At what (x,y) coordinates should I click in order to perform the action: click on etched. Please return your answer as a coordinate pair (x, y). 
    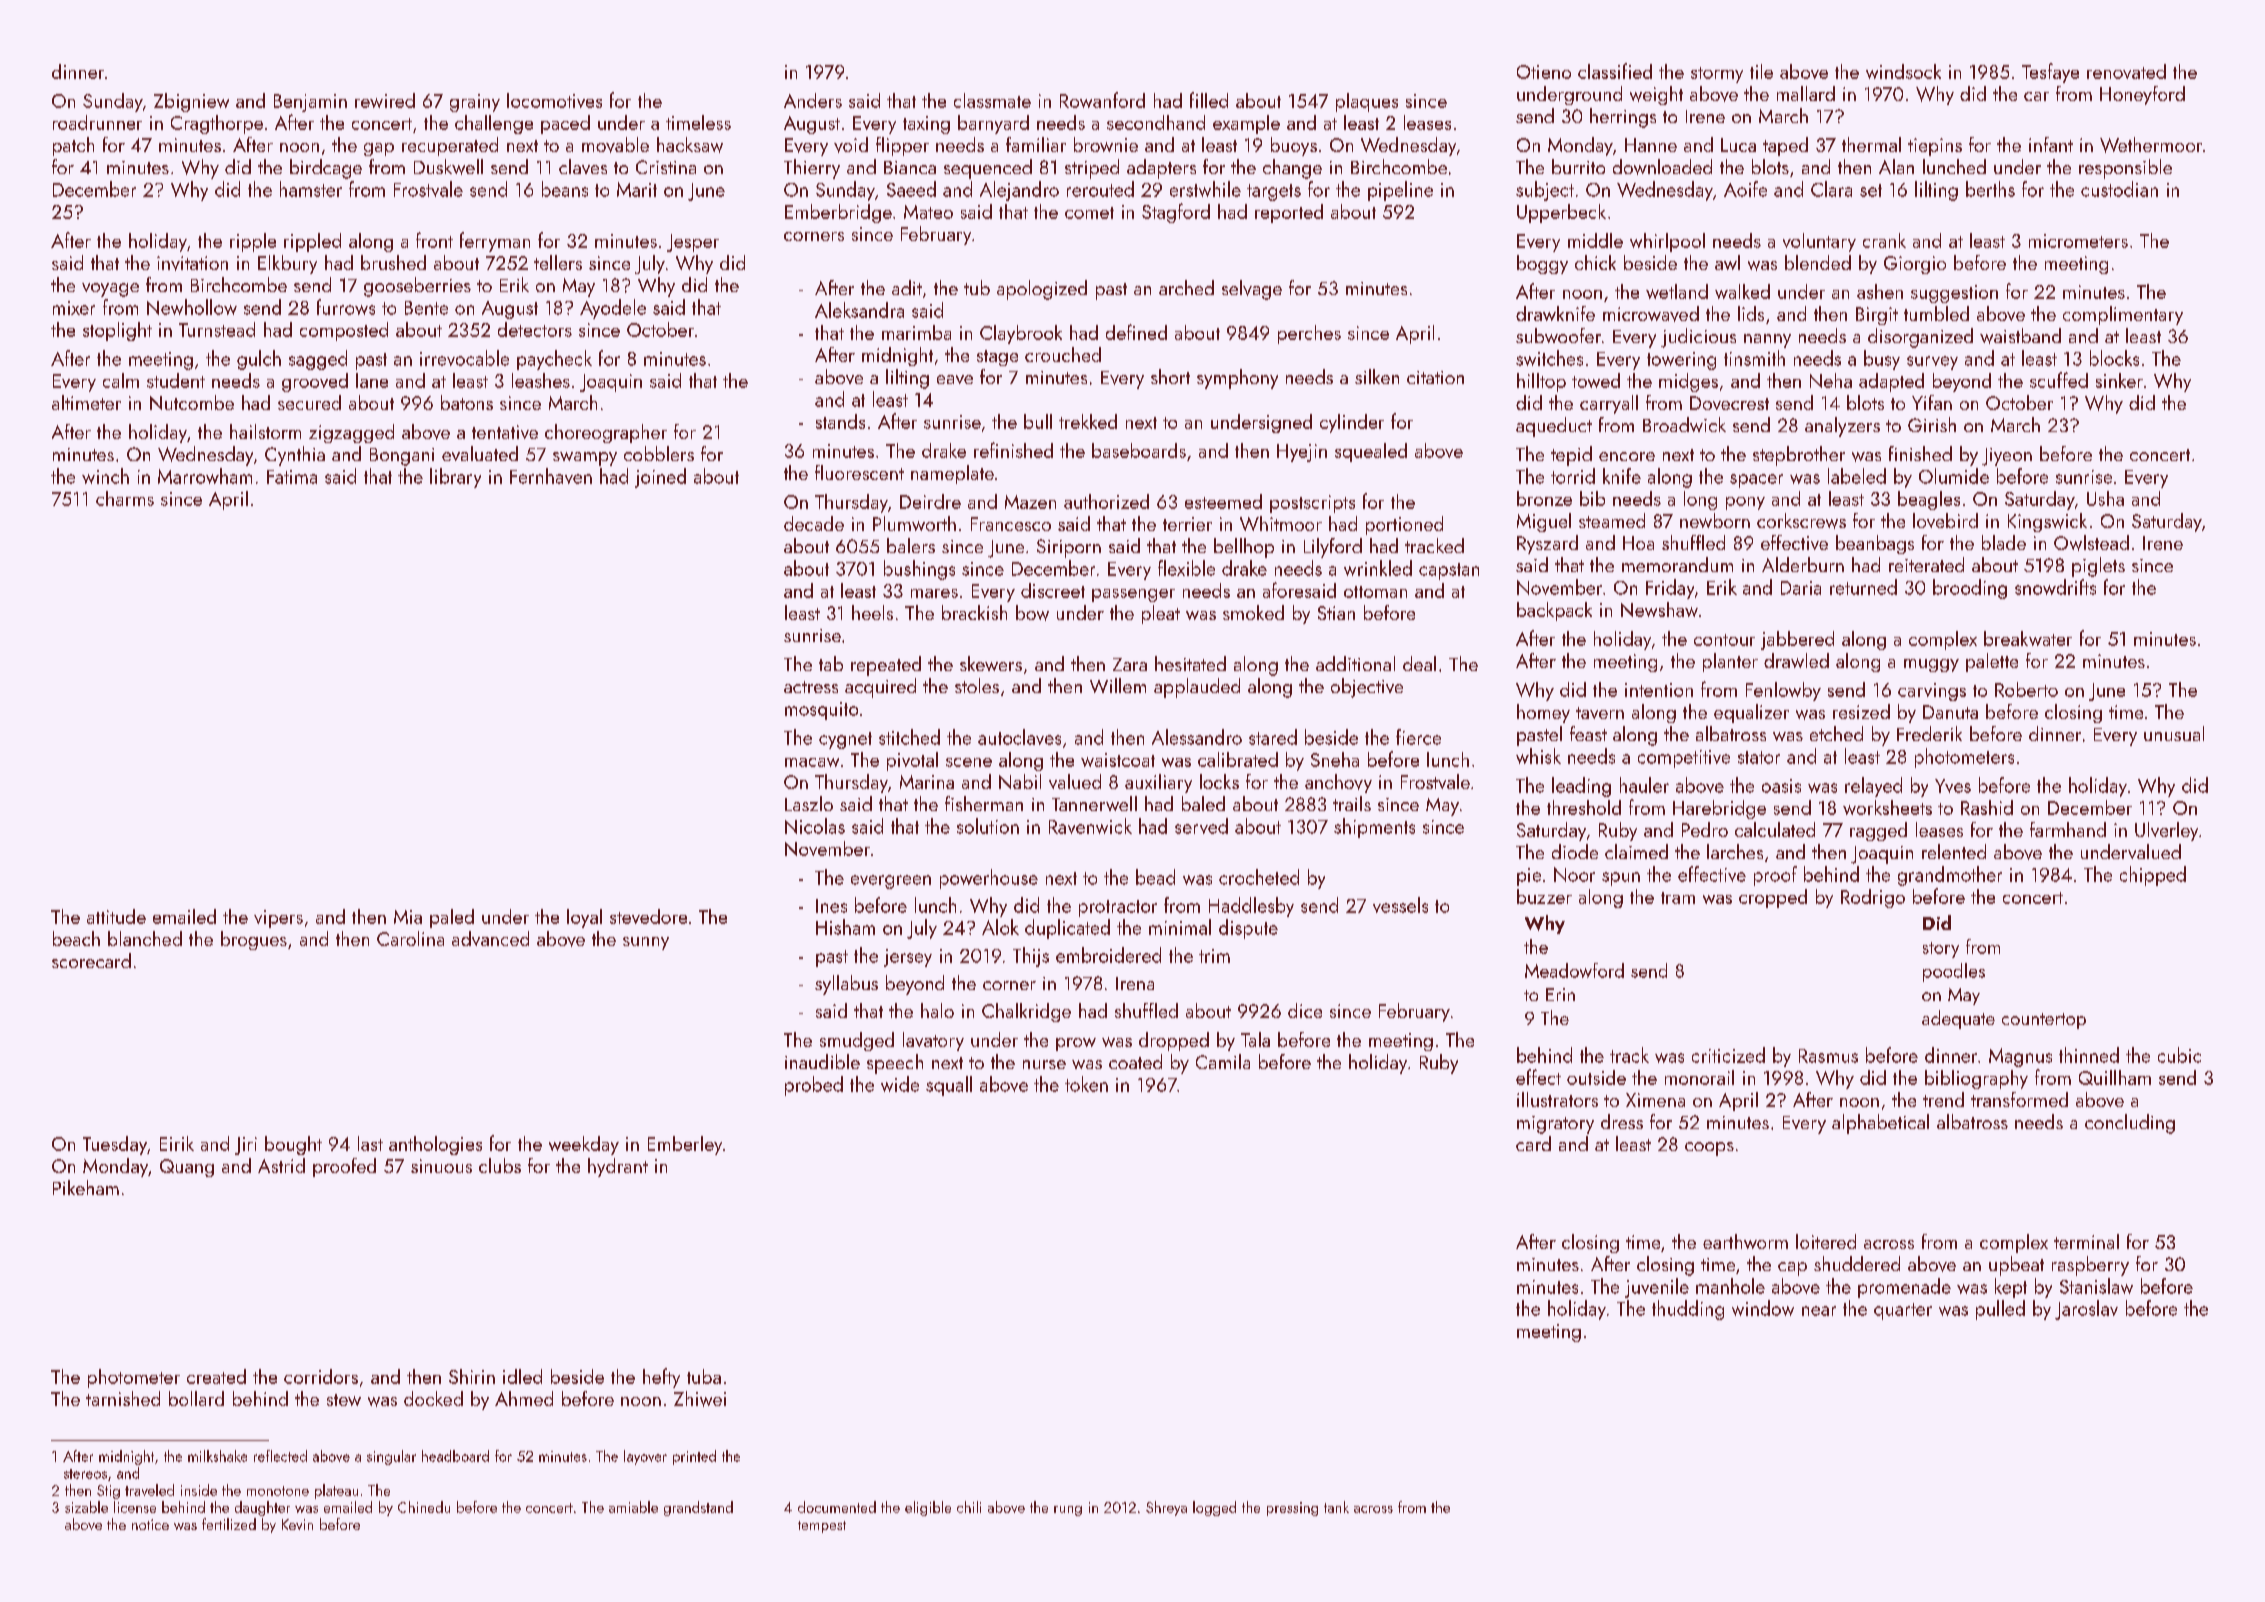
    Looking at the image, I should click on (1836, 733).
